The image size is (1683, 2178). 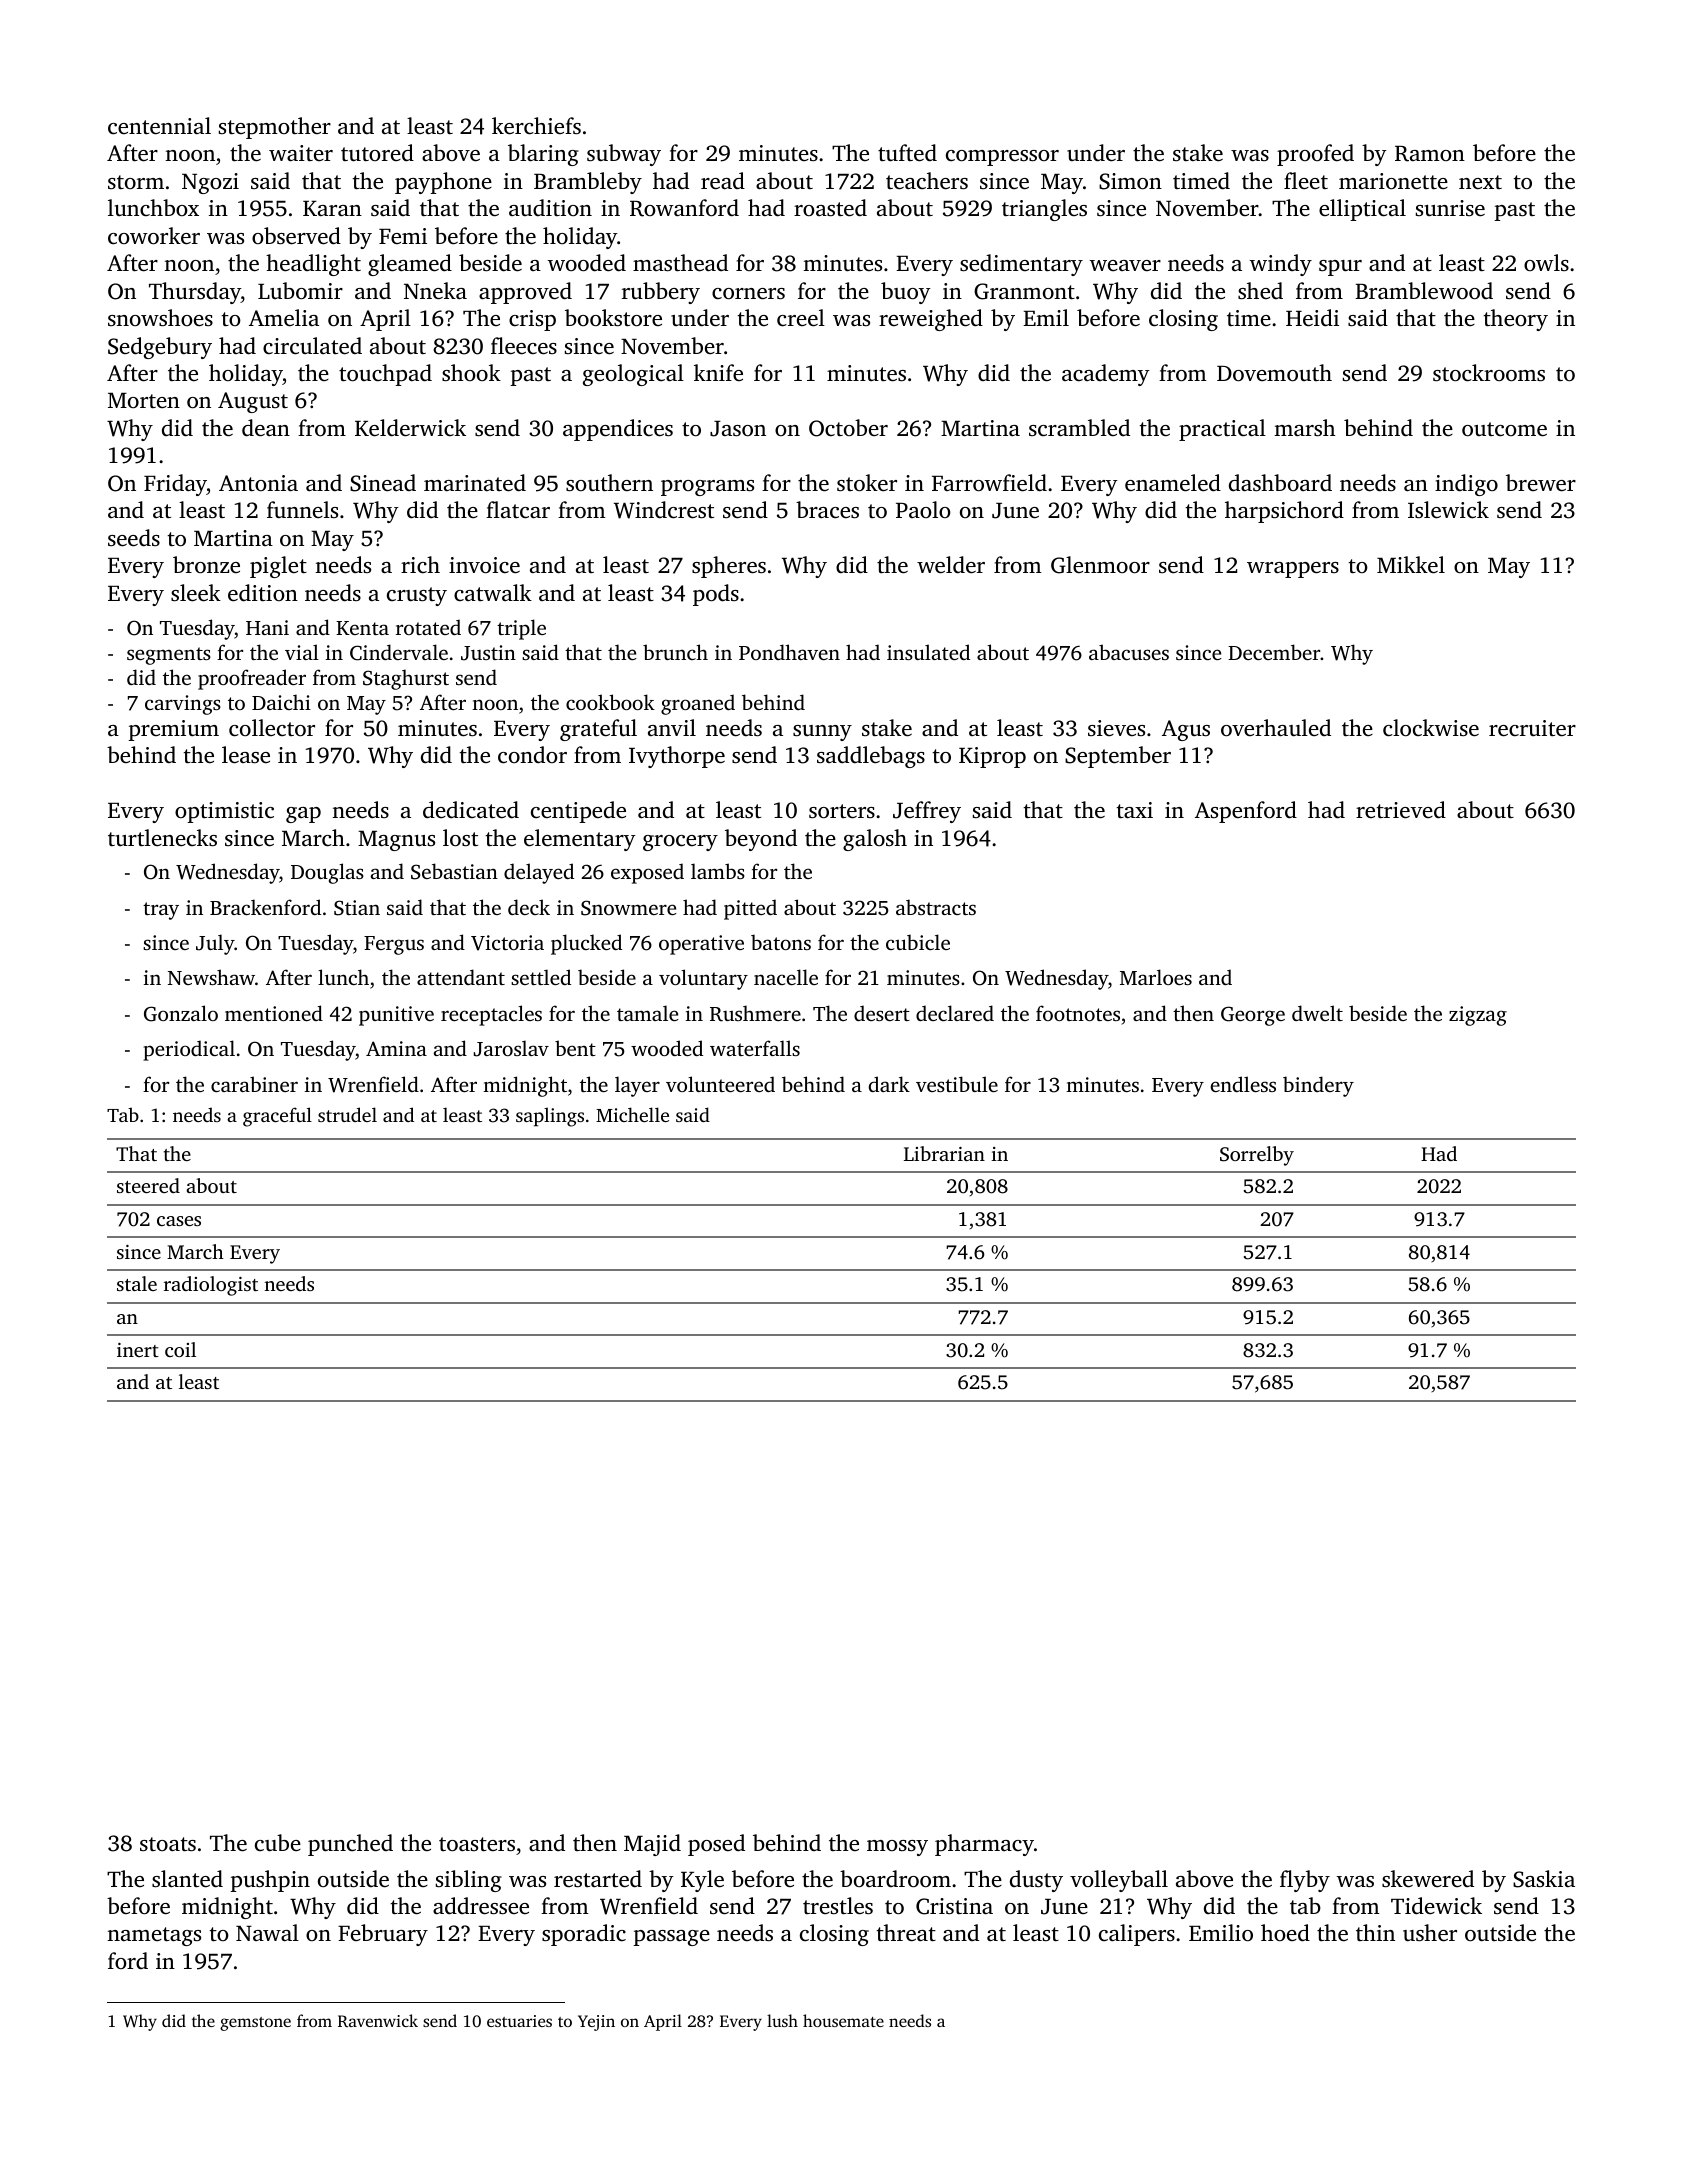 I want to click on mossy, so click(x=897, y=1848).
